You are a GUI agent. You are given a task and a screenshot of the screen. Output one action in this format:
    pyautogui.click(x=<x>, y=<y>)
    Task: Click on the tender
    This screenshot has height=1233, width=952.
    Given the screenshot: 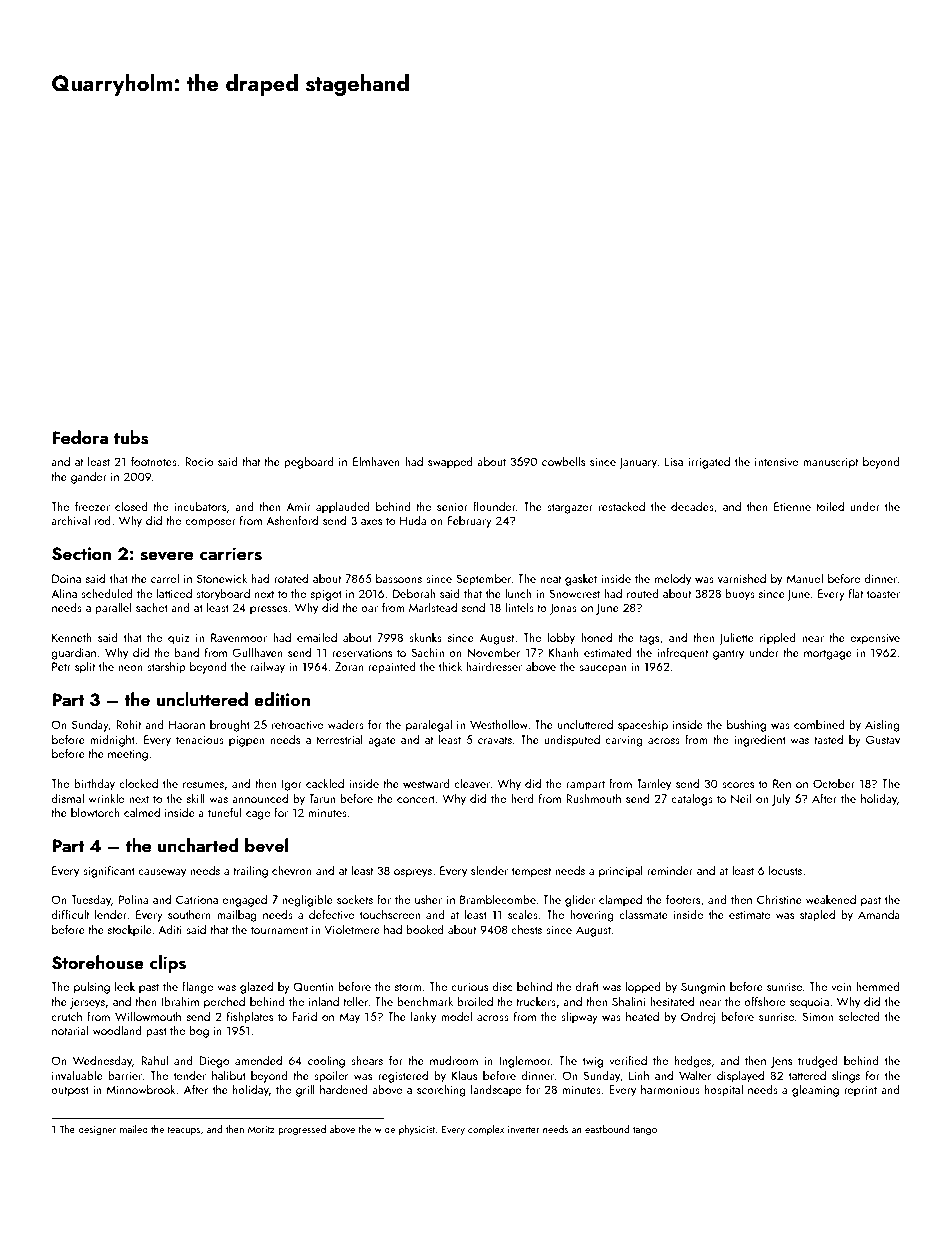 What is the action you would take?
    pyautogui.click(x=190, y=1075)
